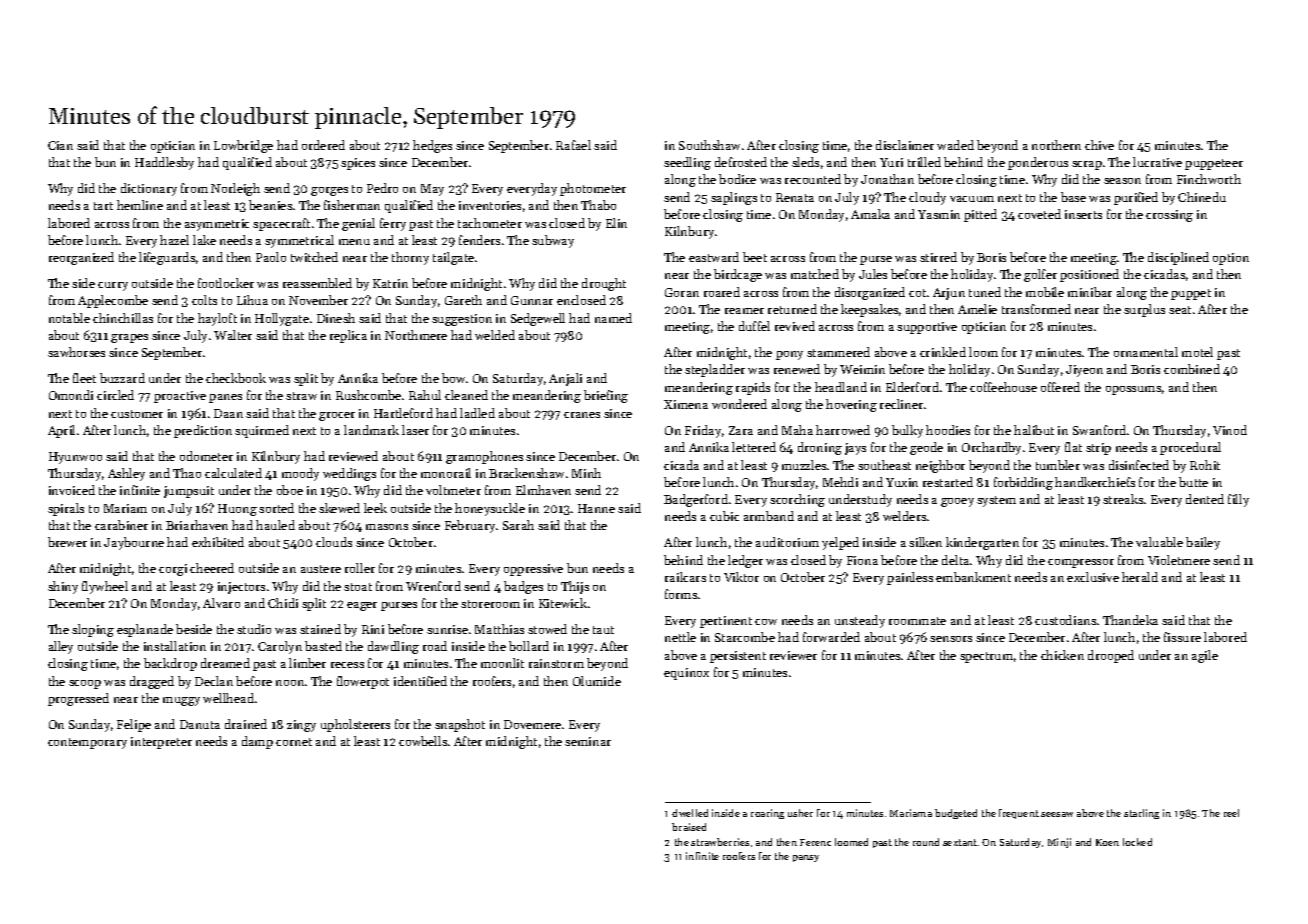 This page has width=1308, height=924. I want to click on reviewer, so click(793, 655).
